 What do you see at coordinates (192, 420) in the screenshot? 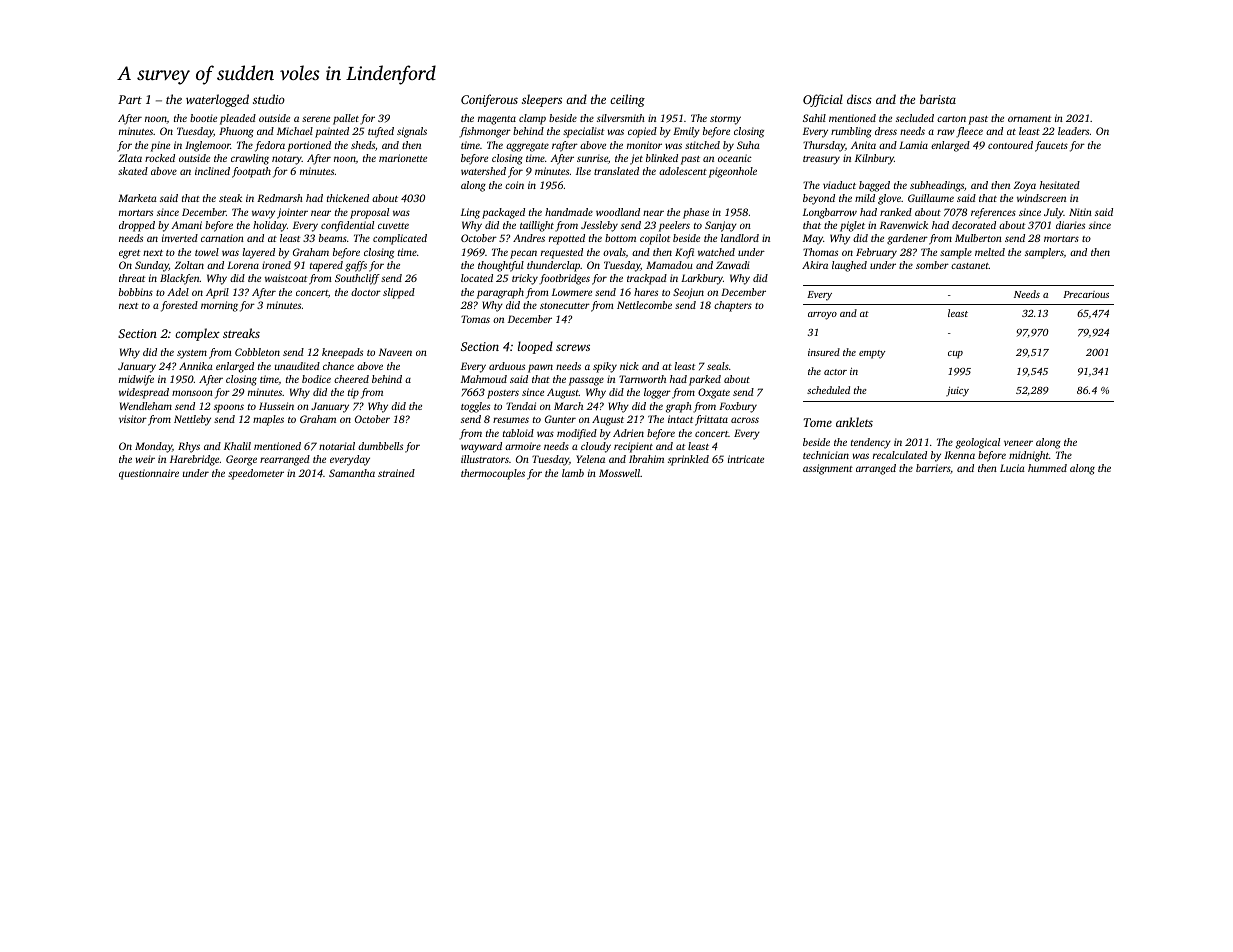
I see `Nettleby` at bounding box center [192, 420].
